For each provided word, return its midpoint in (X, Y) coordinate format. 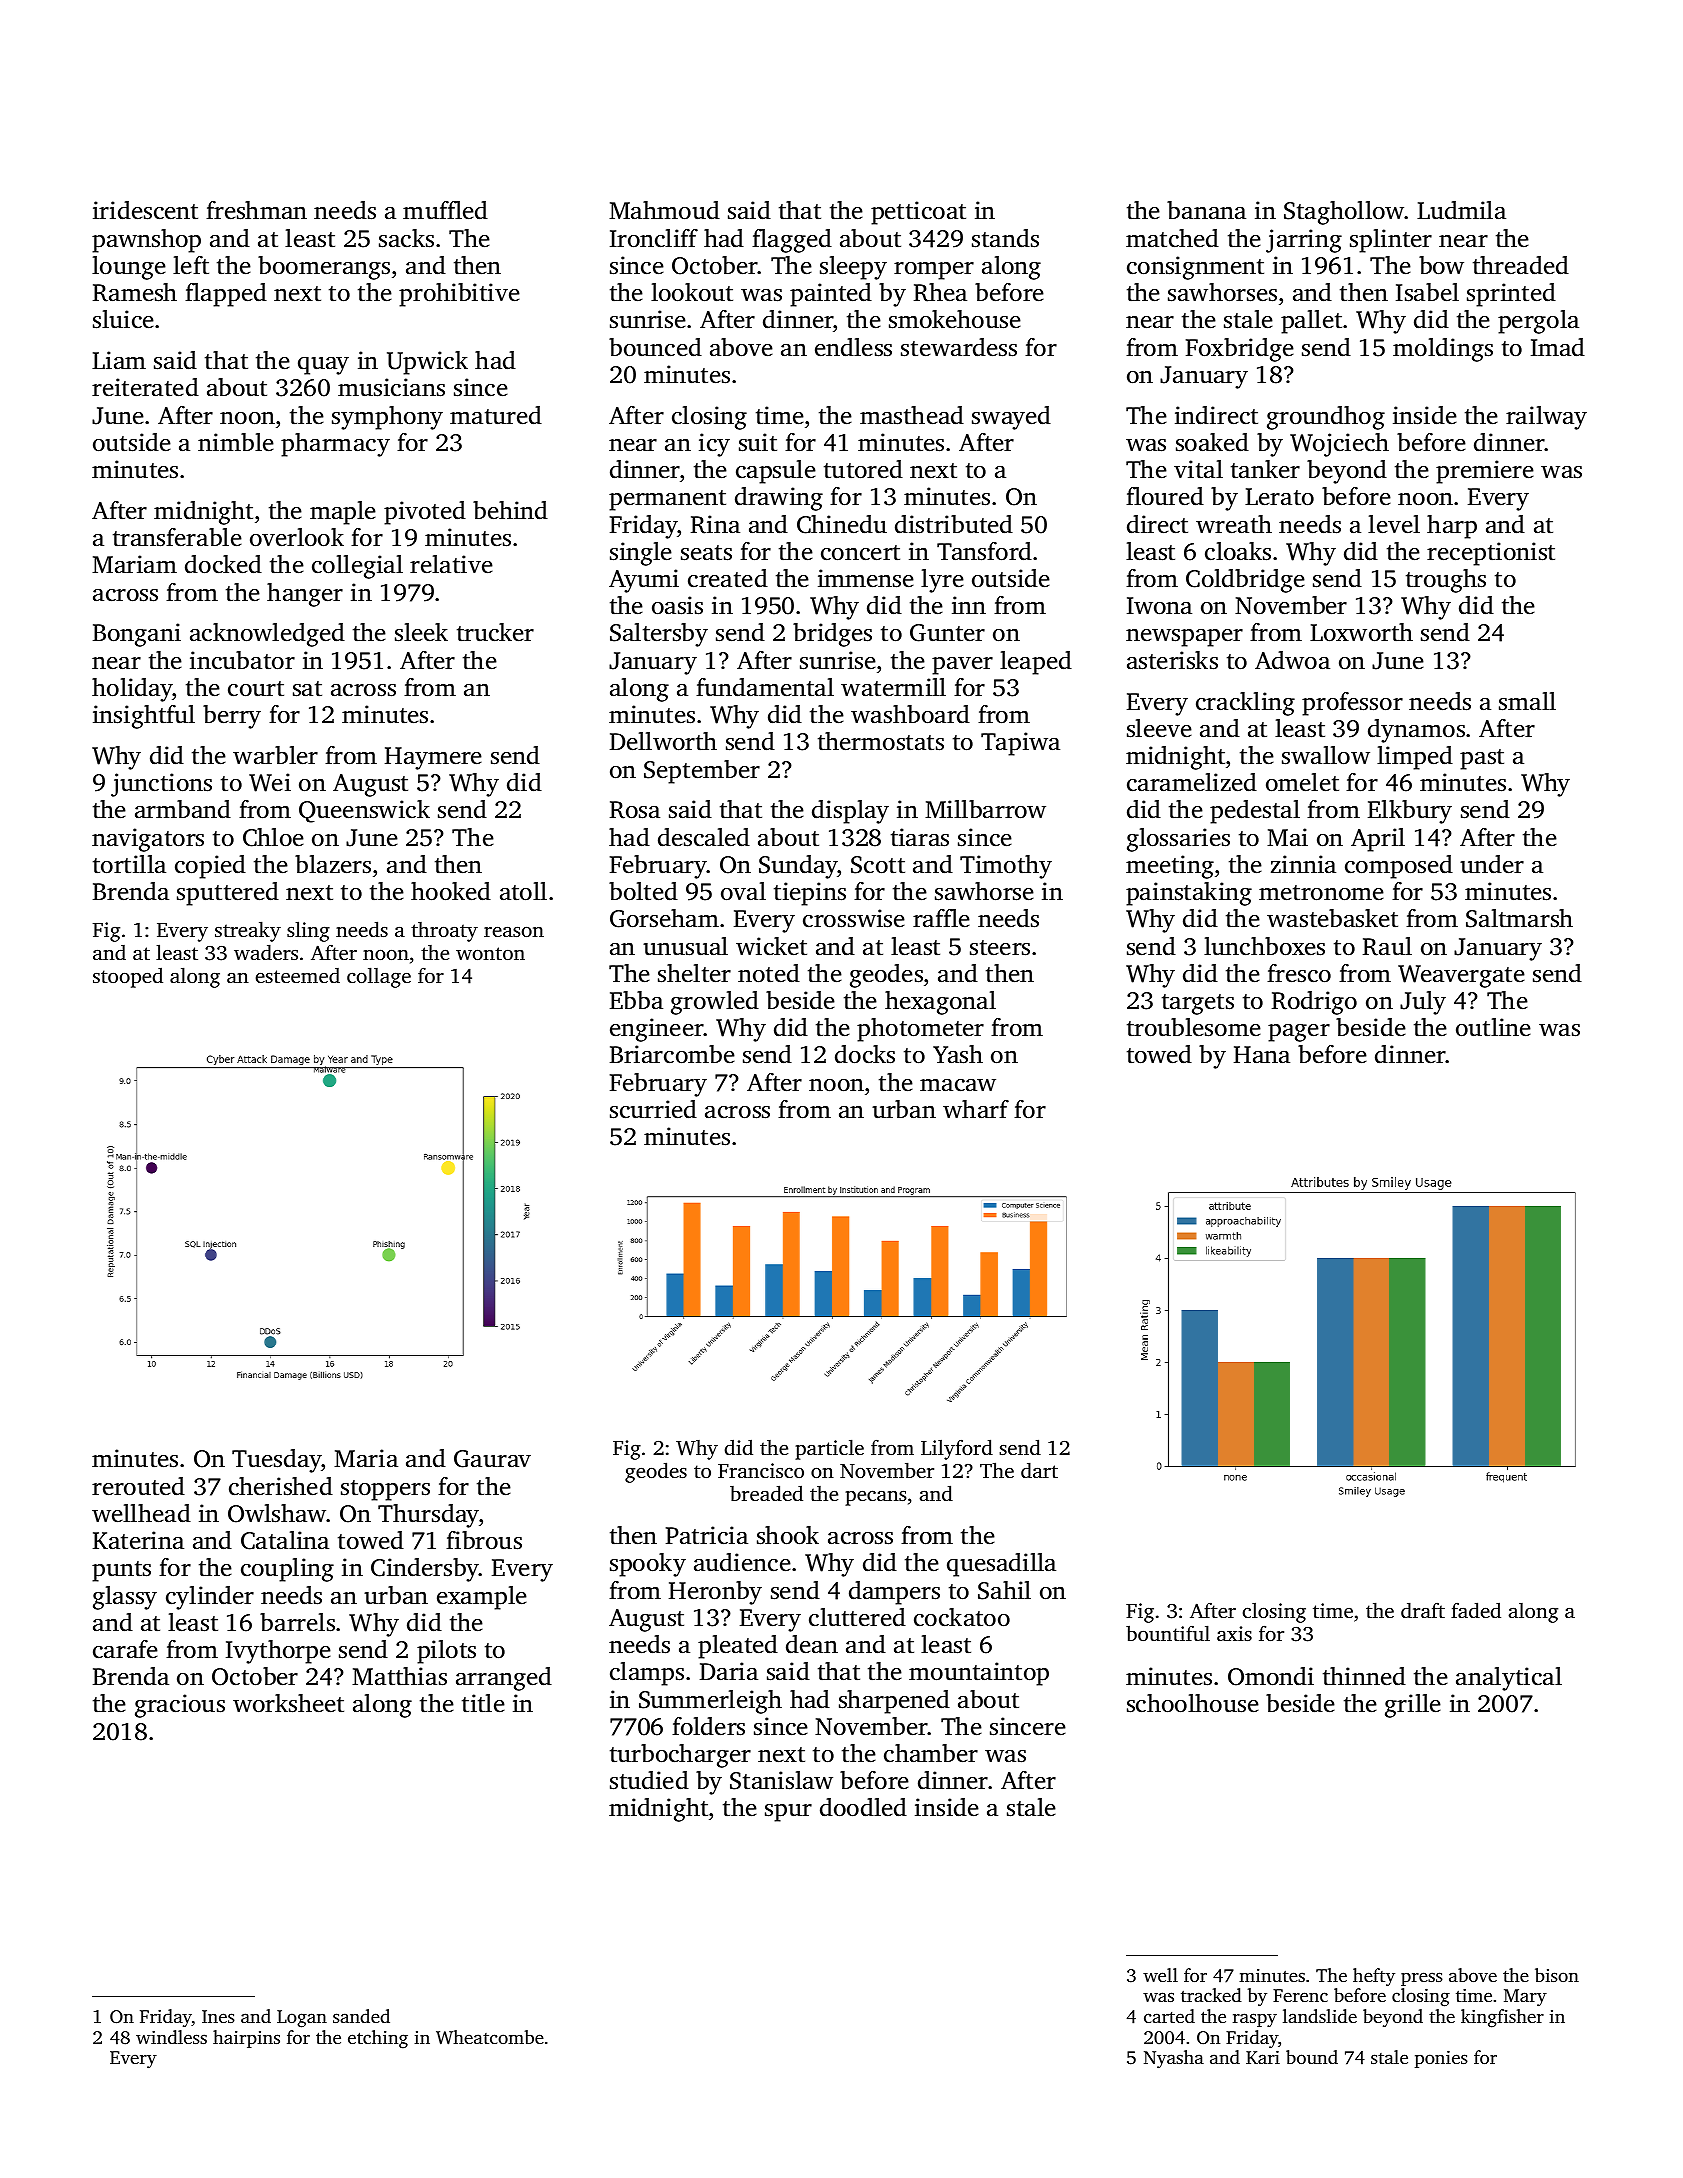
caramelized (1192, 782)
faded (1476, 1610)
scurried (653, 1109)
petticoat (918, 213)
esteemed (298, 975)
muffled (445, 210)
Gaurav (492, 1459)
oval (743, 891)
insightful (144, 717)
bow (1441, 265)
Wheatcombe (490, 2037)
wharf (976, 1109)
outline (1493, 1027)
